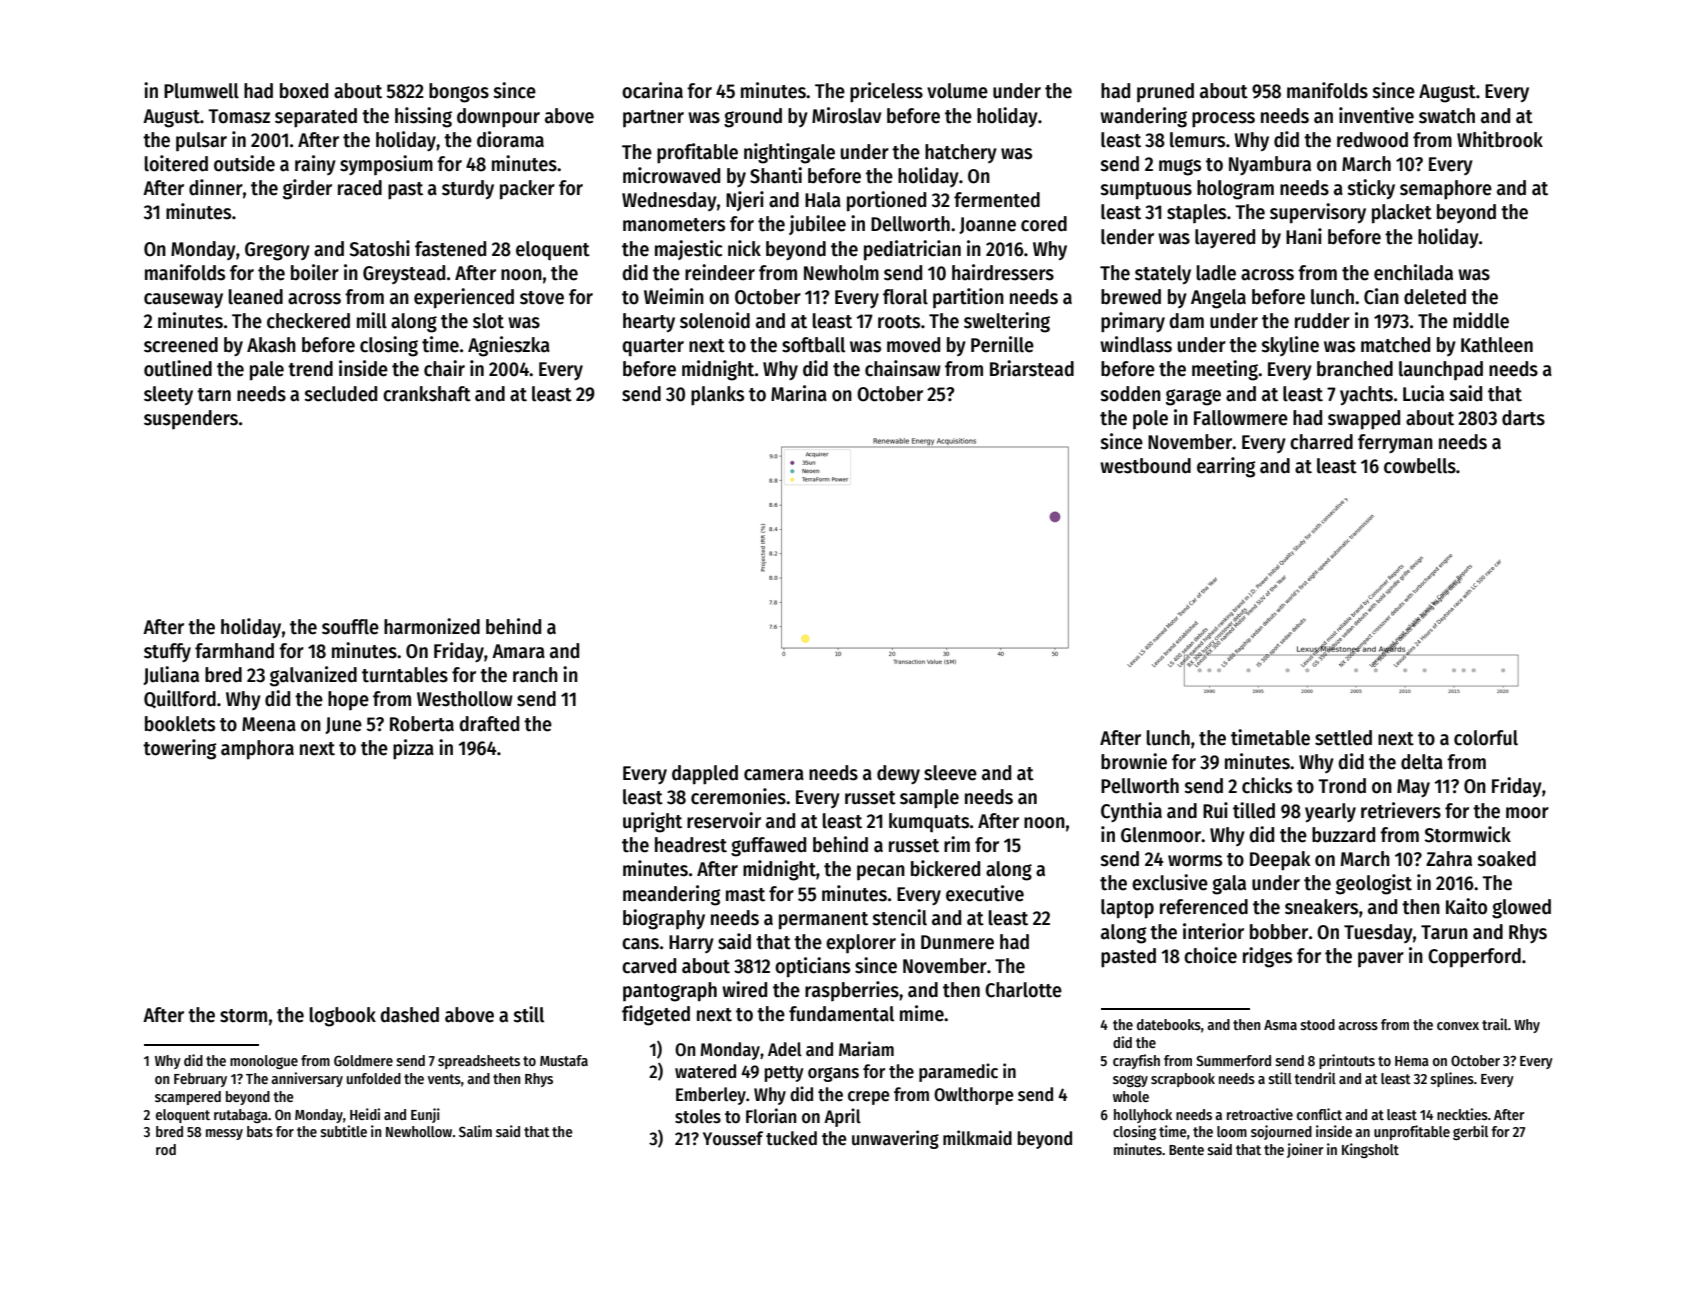  Describe the element at coordinates (459, 93) in the screenshot. I see `bongos` at that location.
